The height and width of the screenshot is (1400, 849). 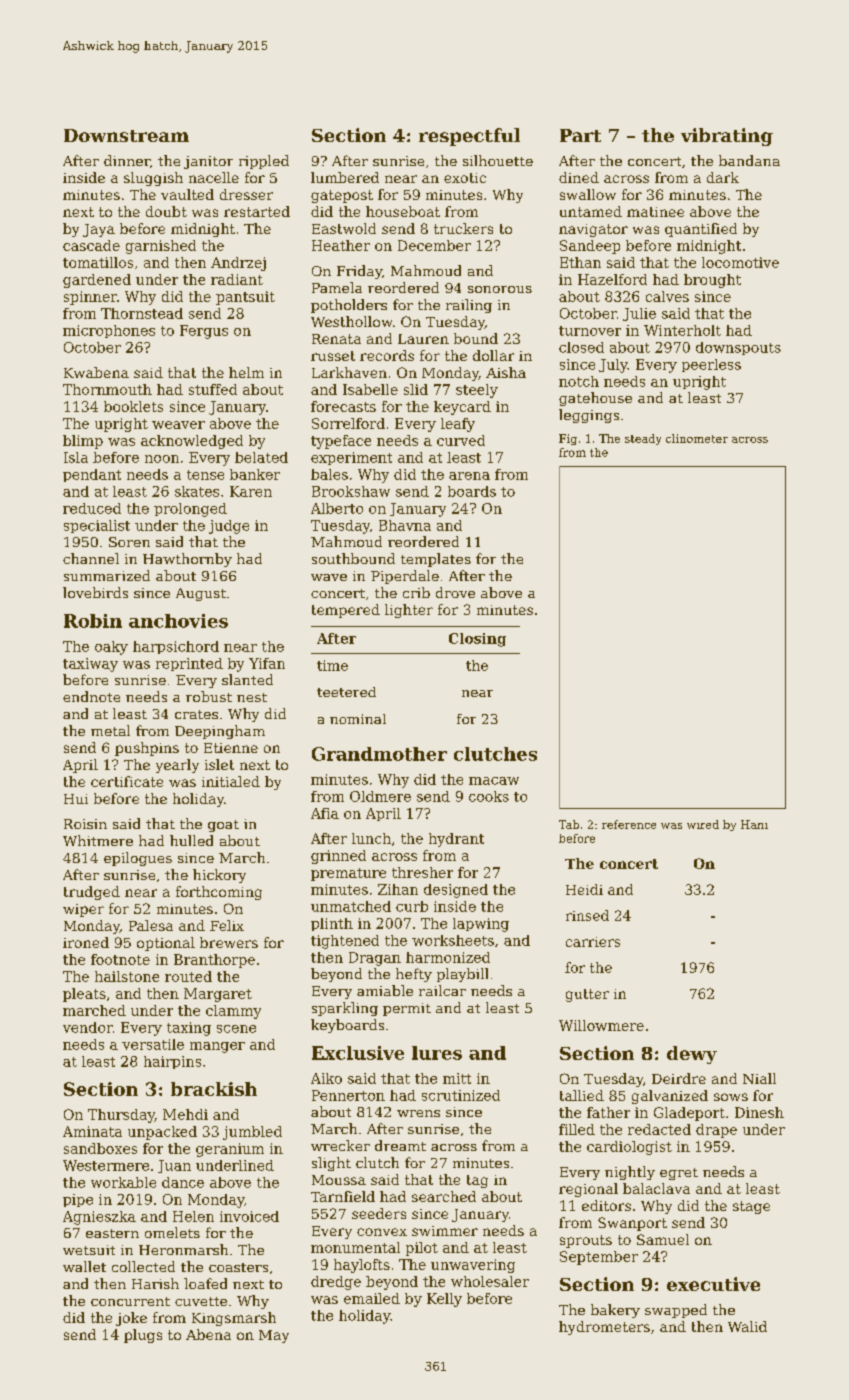 What do you see at coordinates (494, 781) in the screenshot?
I see `macaw` at bounding box center [494, 781].
